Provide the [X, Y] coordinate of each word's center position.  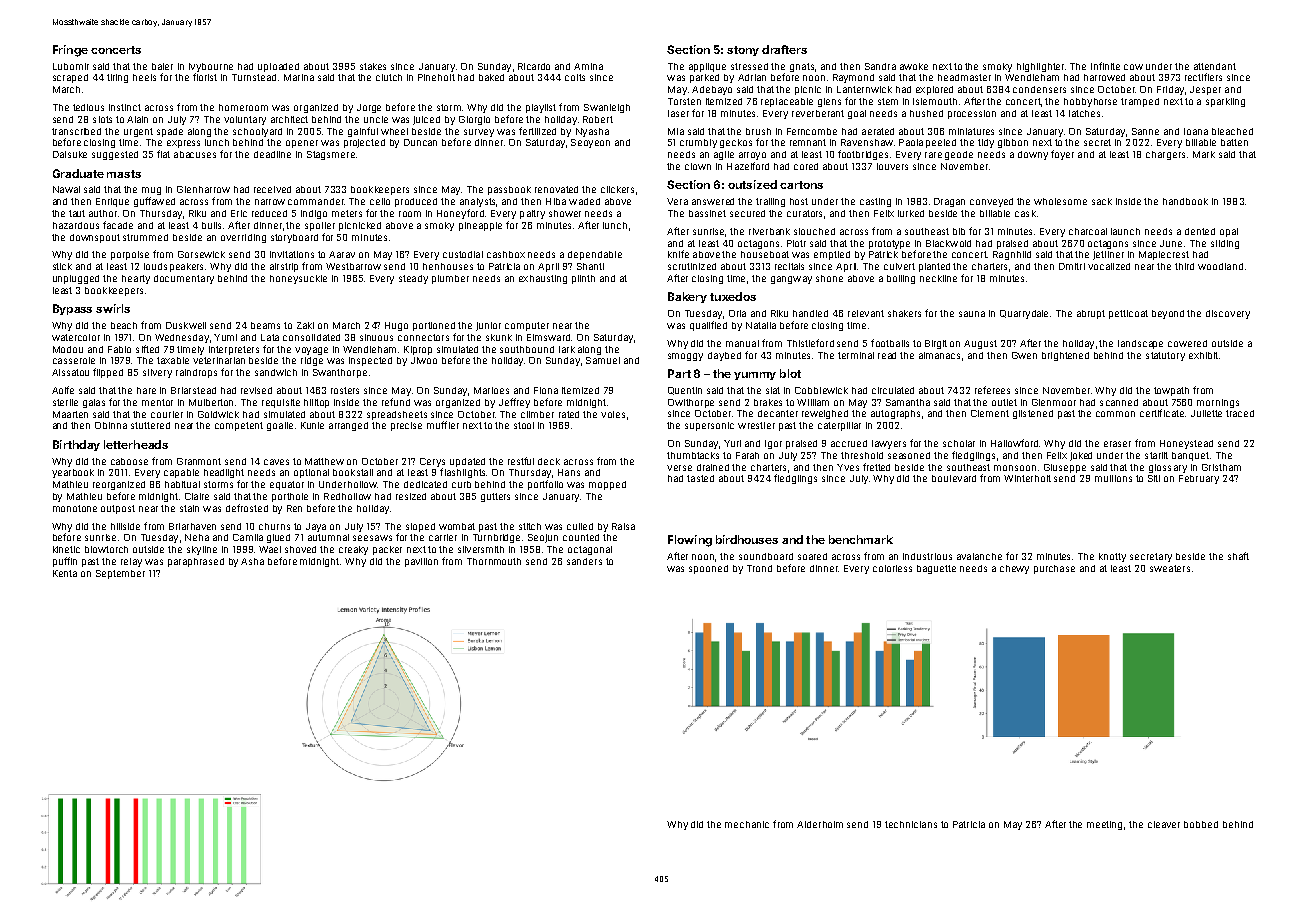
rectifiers [1203, 77]
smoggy [685, 357]
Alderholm [820, 824]
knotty [1112, 557]
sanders [584, 561]
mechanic [747, 824]
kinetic [66, 549]
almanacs [939, 355]
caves [276, 462]
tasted [700, 478]
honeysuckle [298, 279]
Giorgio [474, 120]
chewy [1014, 569]
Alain [137, 119]
